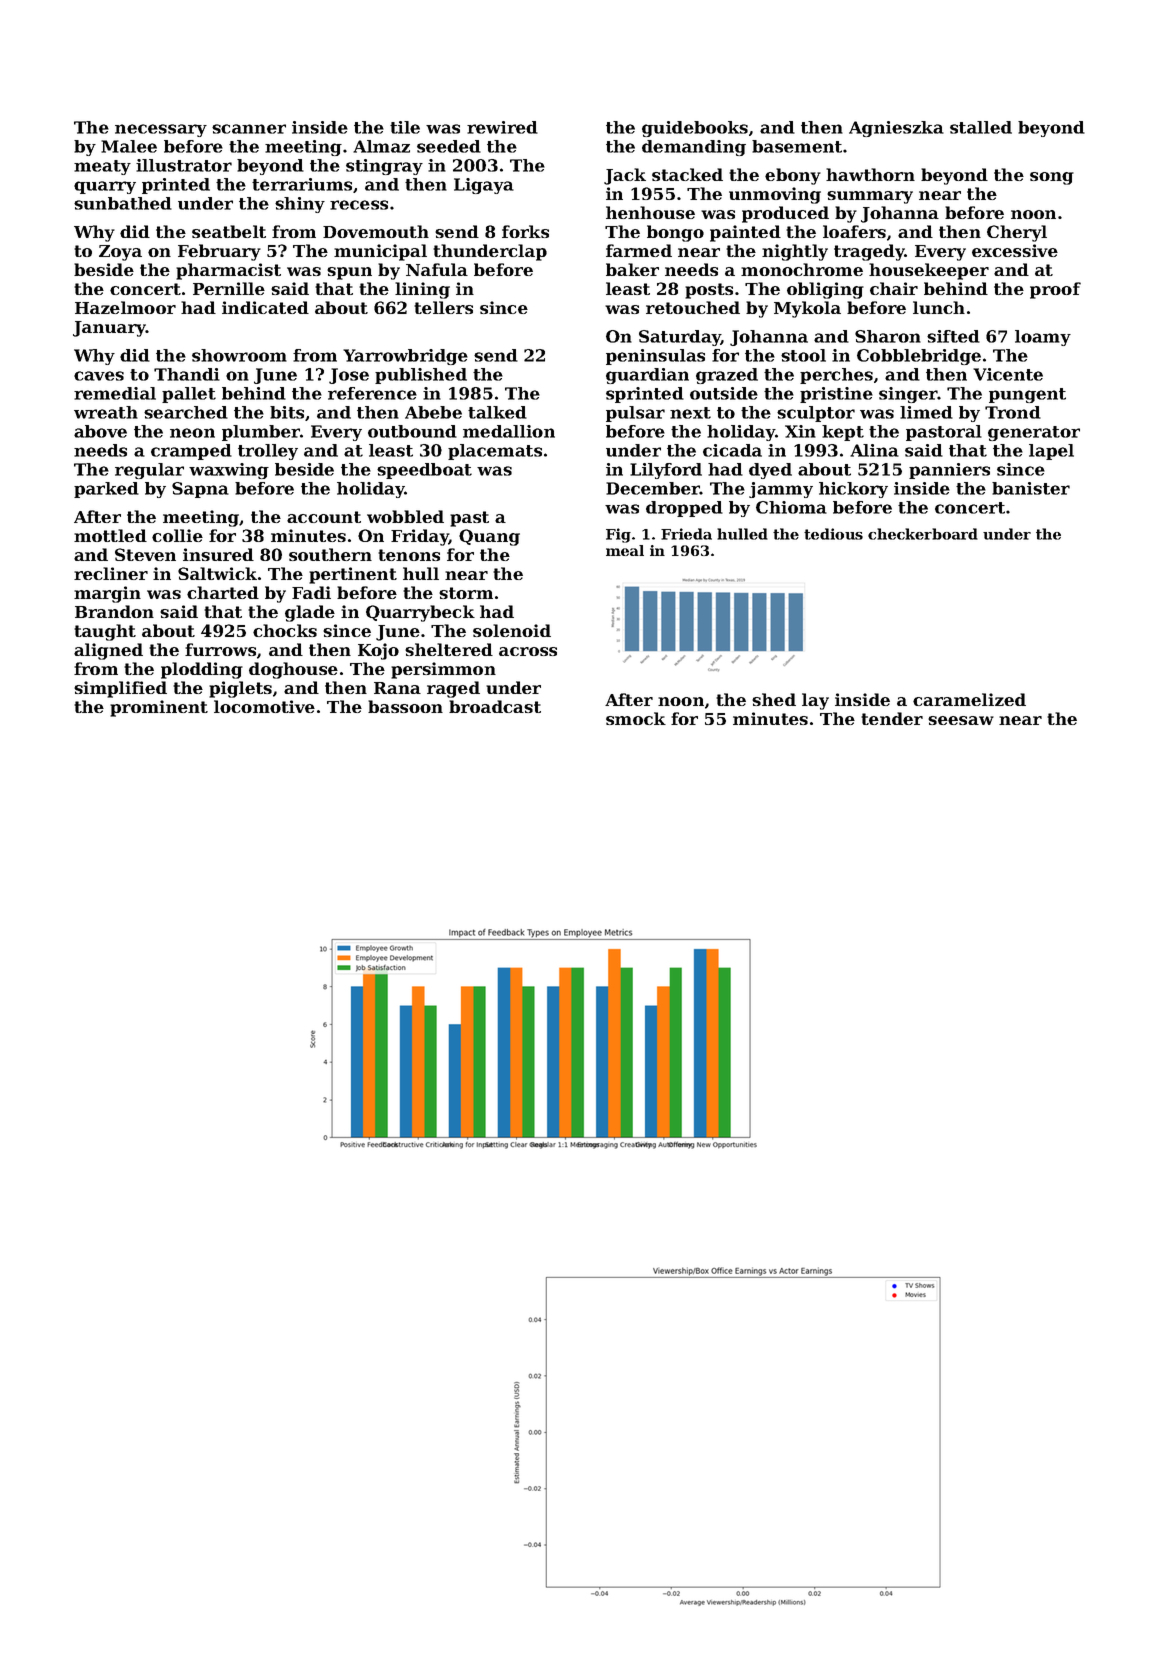 The width and height of the image is (1165, 1654). What do you see at coordinates (625, 550) in the image?
I see `meal` at bounding box center [625, 550].
